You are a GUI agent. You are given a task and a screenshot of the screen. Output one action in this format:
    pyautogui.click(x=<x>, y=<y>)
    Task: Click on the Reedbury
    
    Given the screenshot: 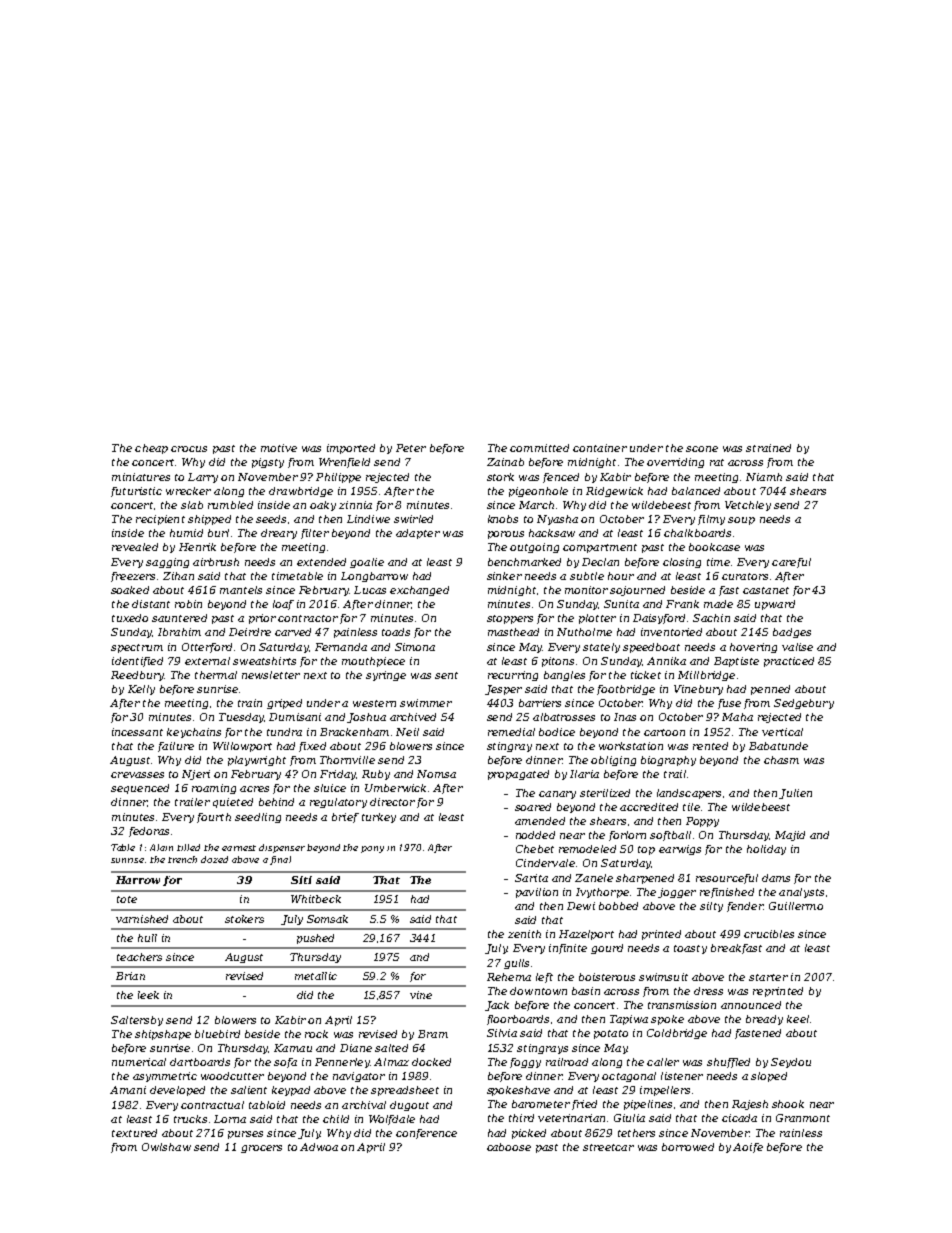 What is the action you would take?
    pyautogui.click(x=137, y=676)
